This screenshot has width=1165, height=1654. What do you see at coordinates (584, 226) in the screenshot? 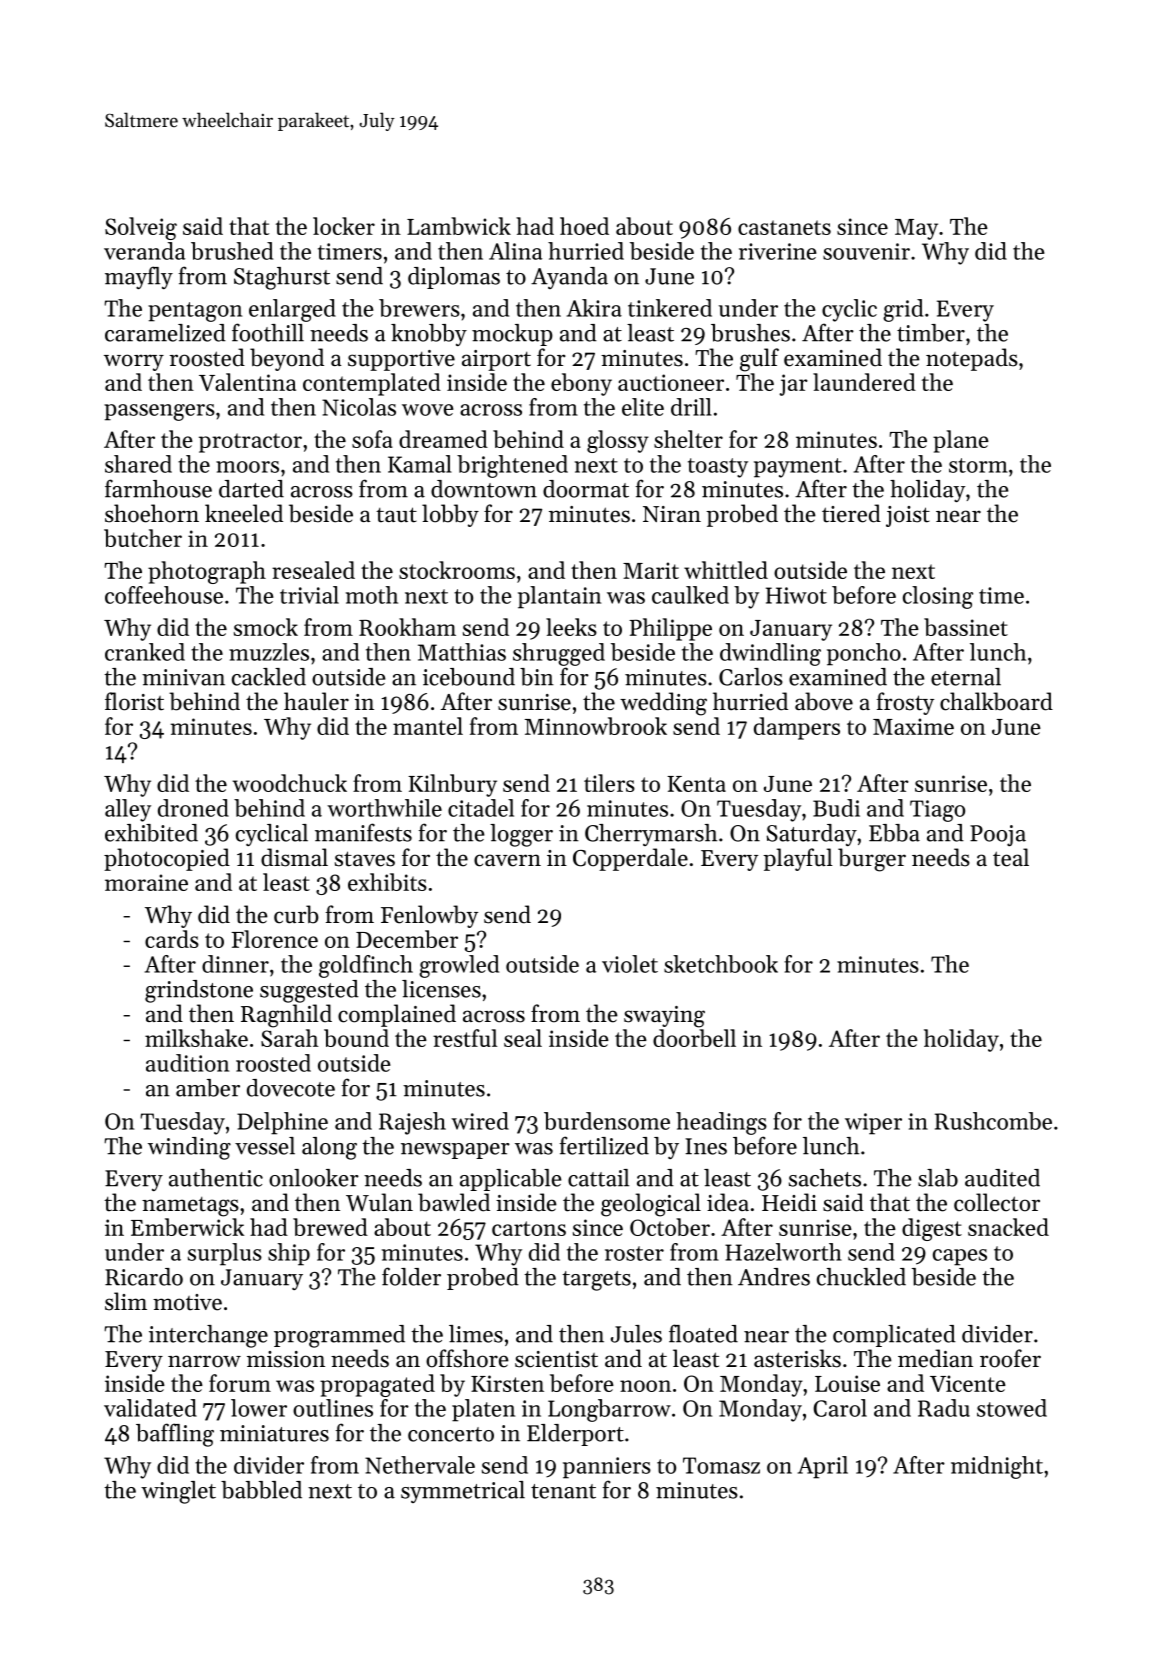
I see `hoed` at bounding box center [584, 226].
